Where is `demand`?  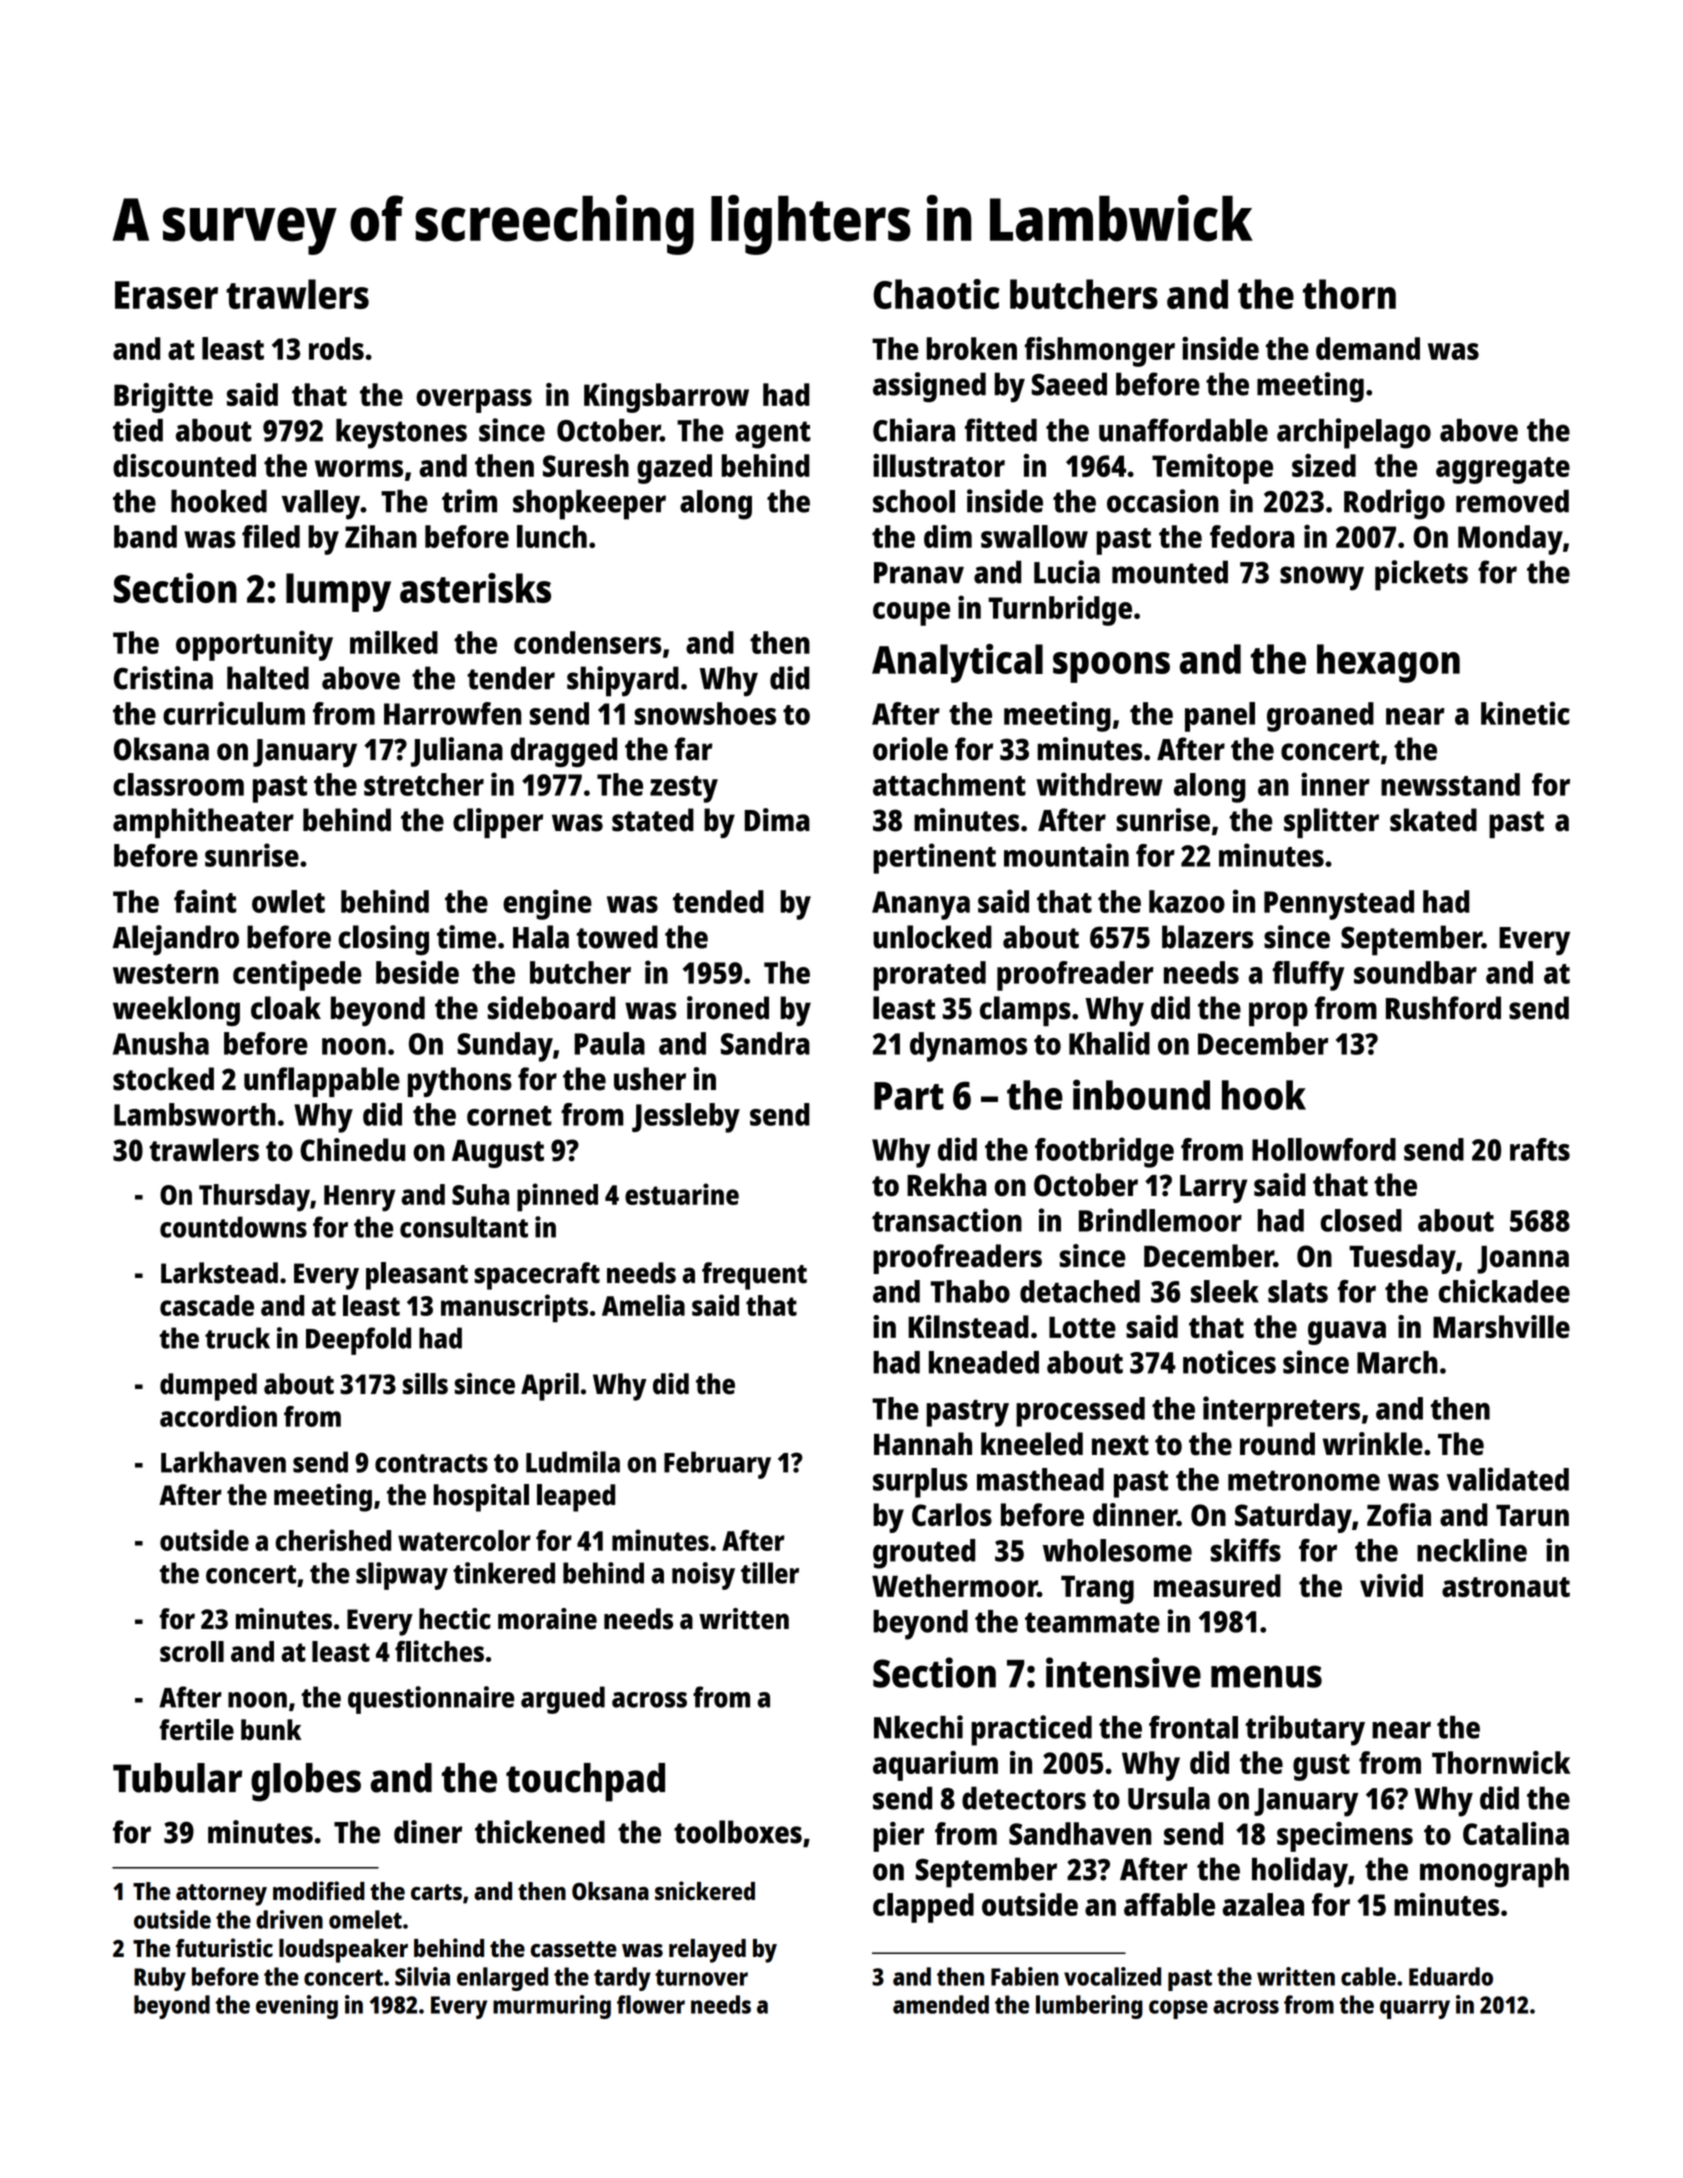 demand is located at coordinates (1368, 348).
